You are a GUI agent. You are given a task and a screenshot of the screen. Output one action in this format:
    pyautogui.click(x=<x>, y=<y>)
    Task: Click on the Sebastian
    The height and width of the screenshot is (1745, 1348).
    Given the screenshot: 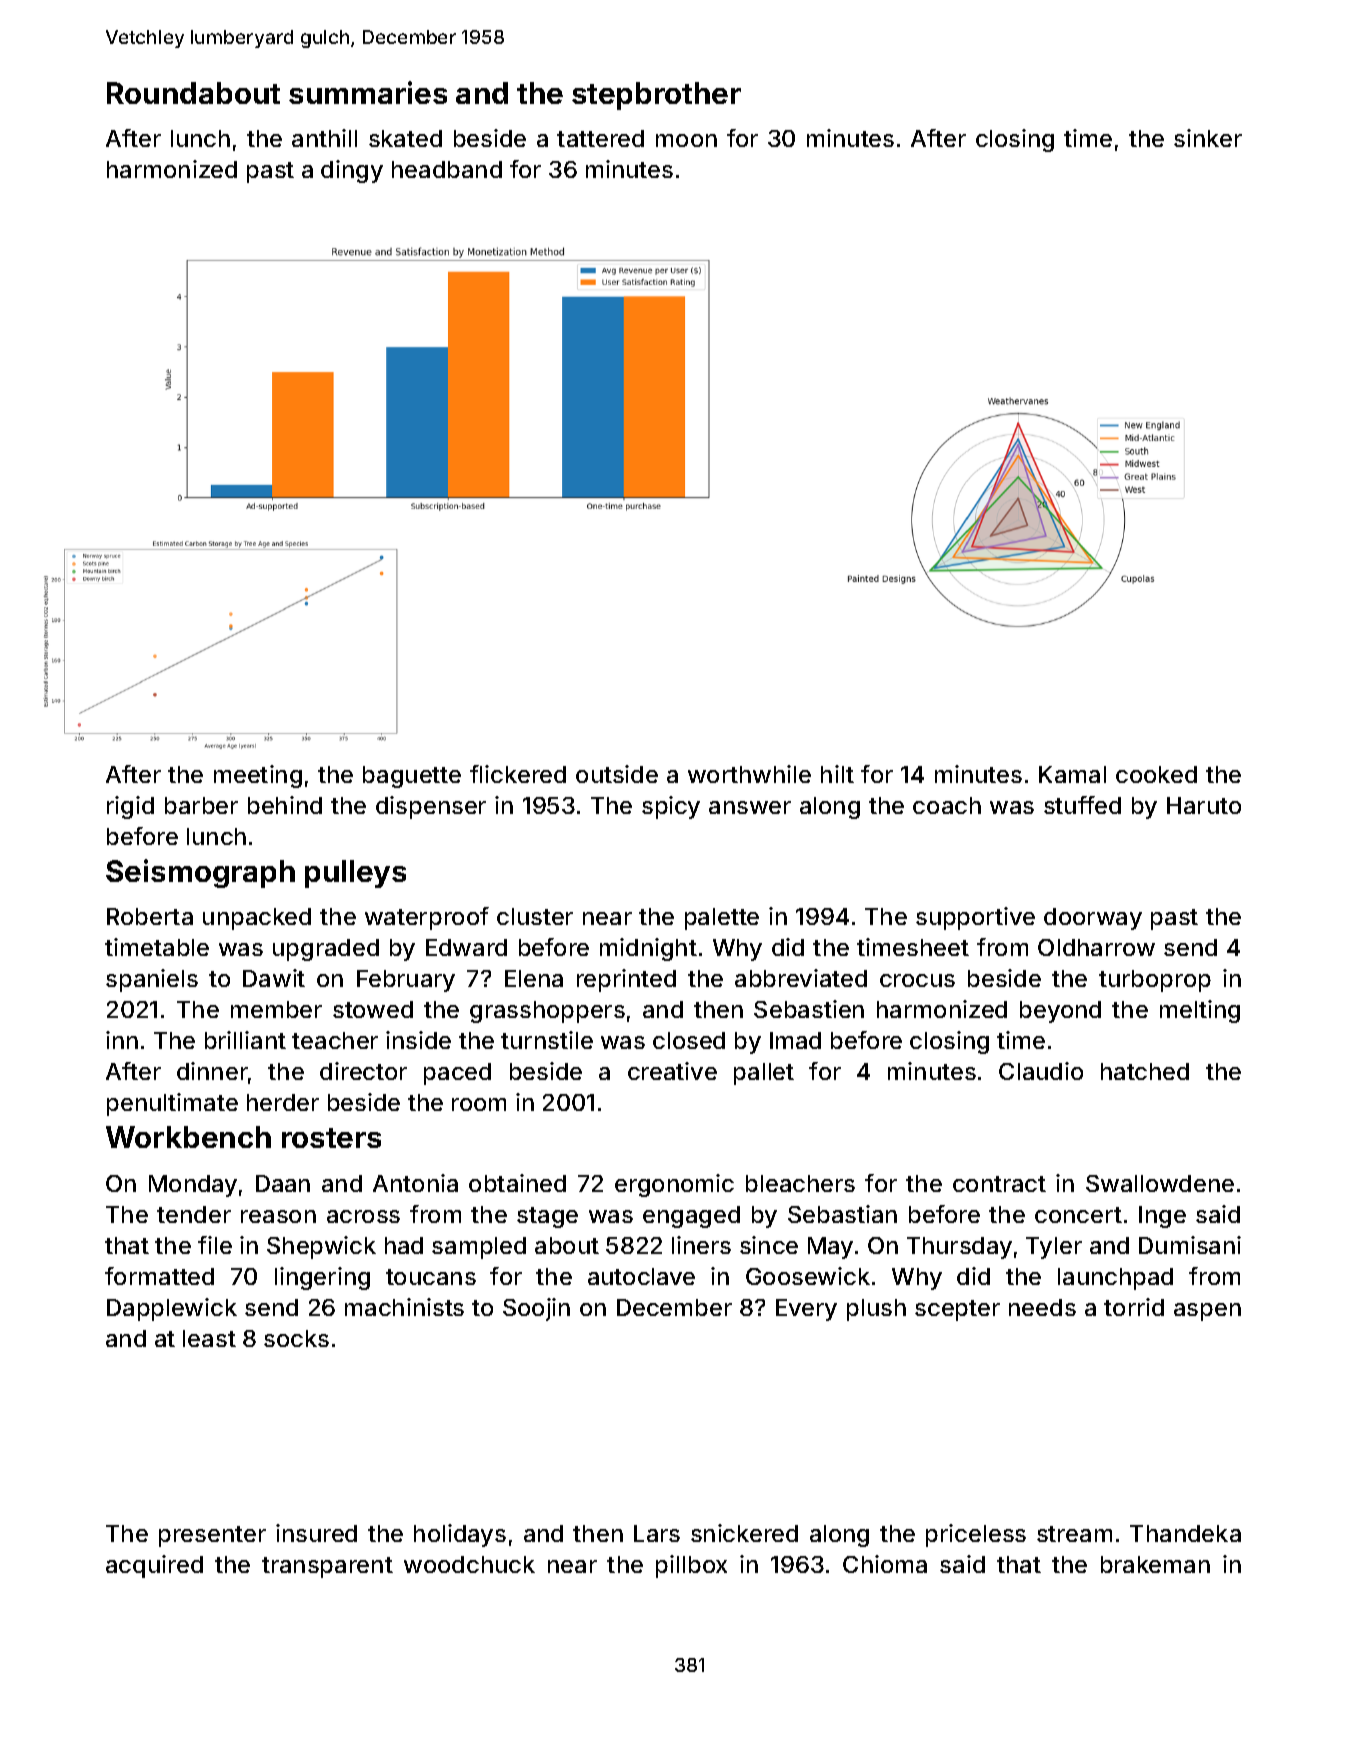 What is the action you would take?
    pyautogui.click(x=842, y=1214)
